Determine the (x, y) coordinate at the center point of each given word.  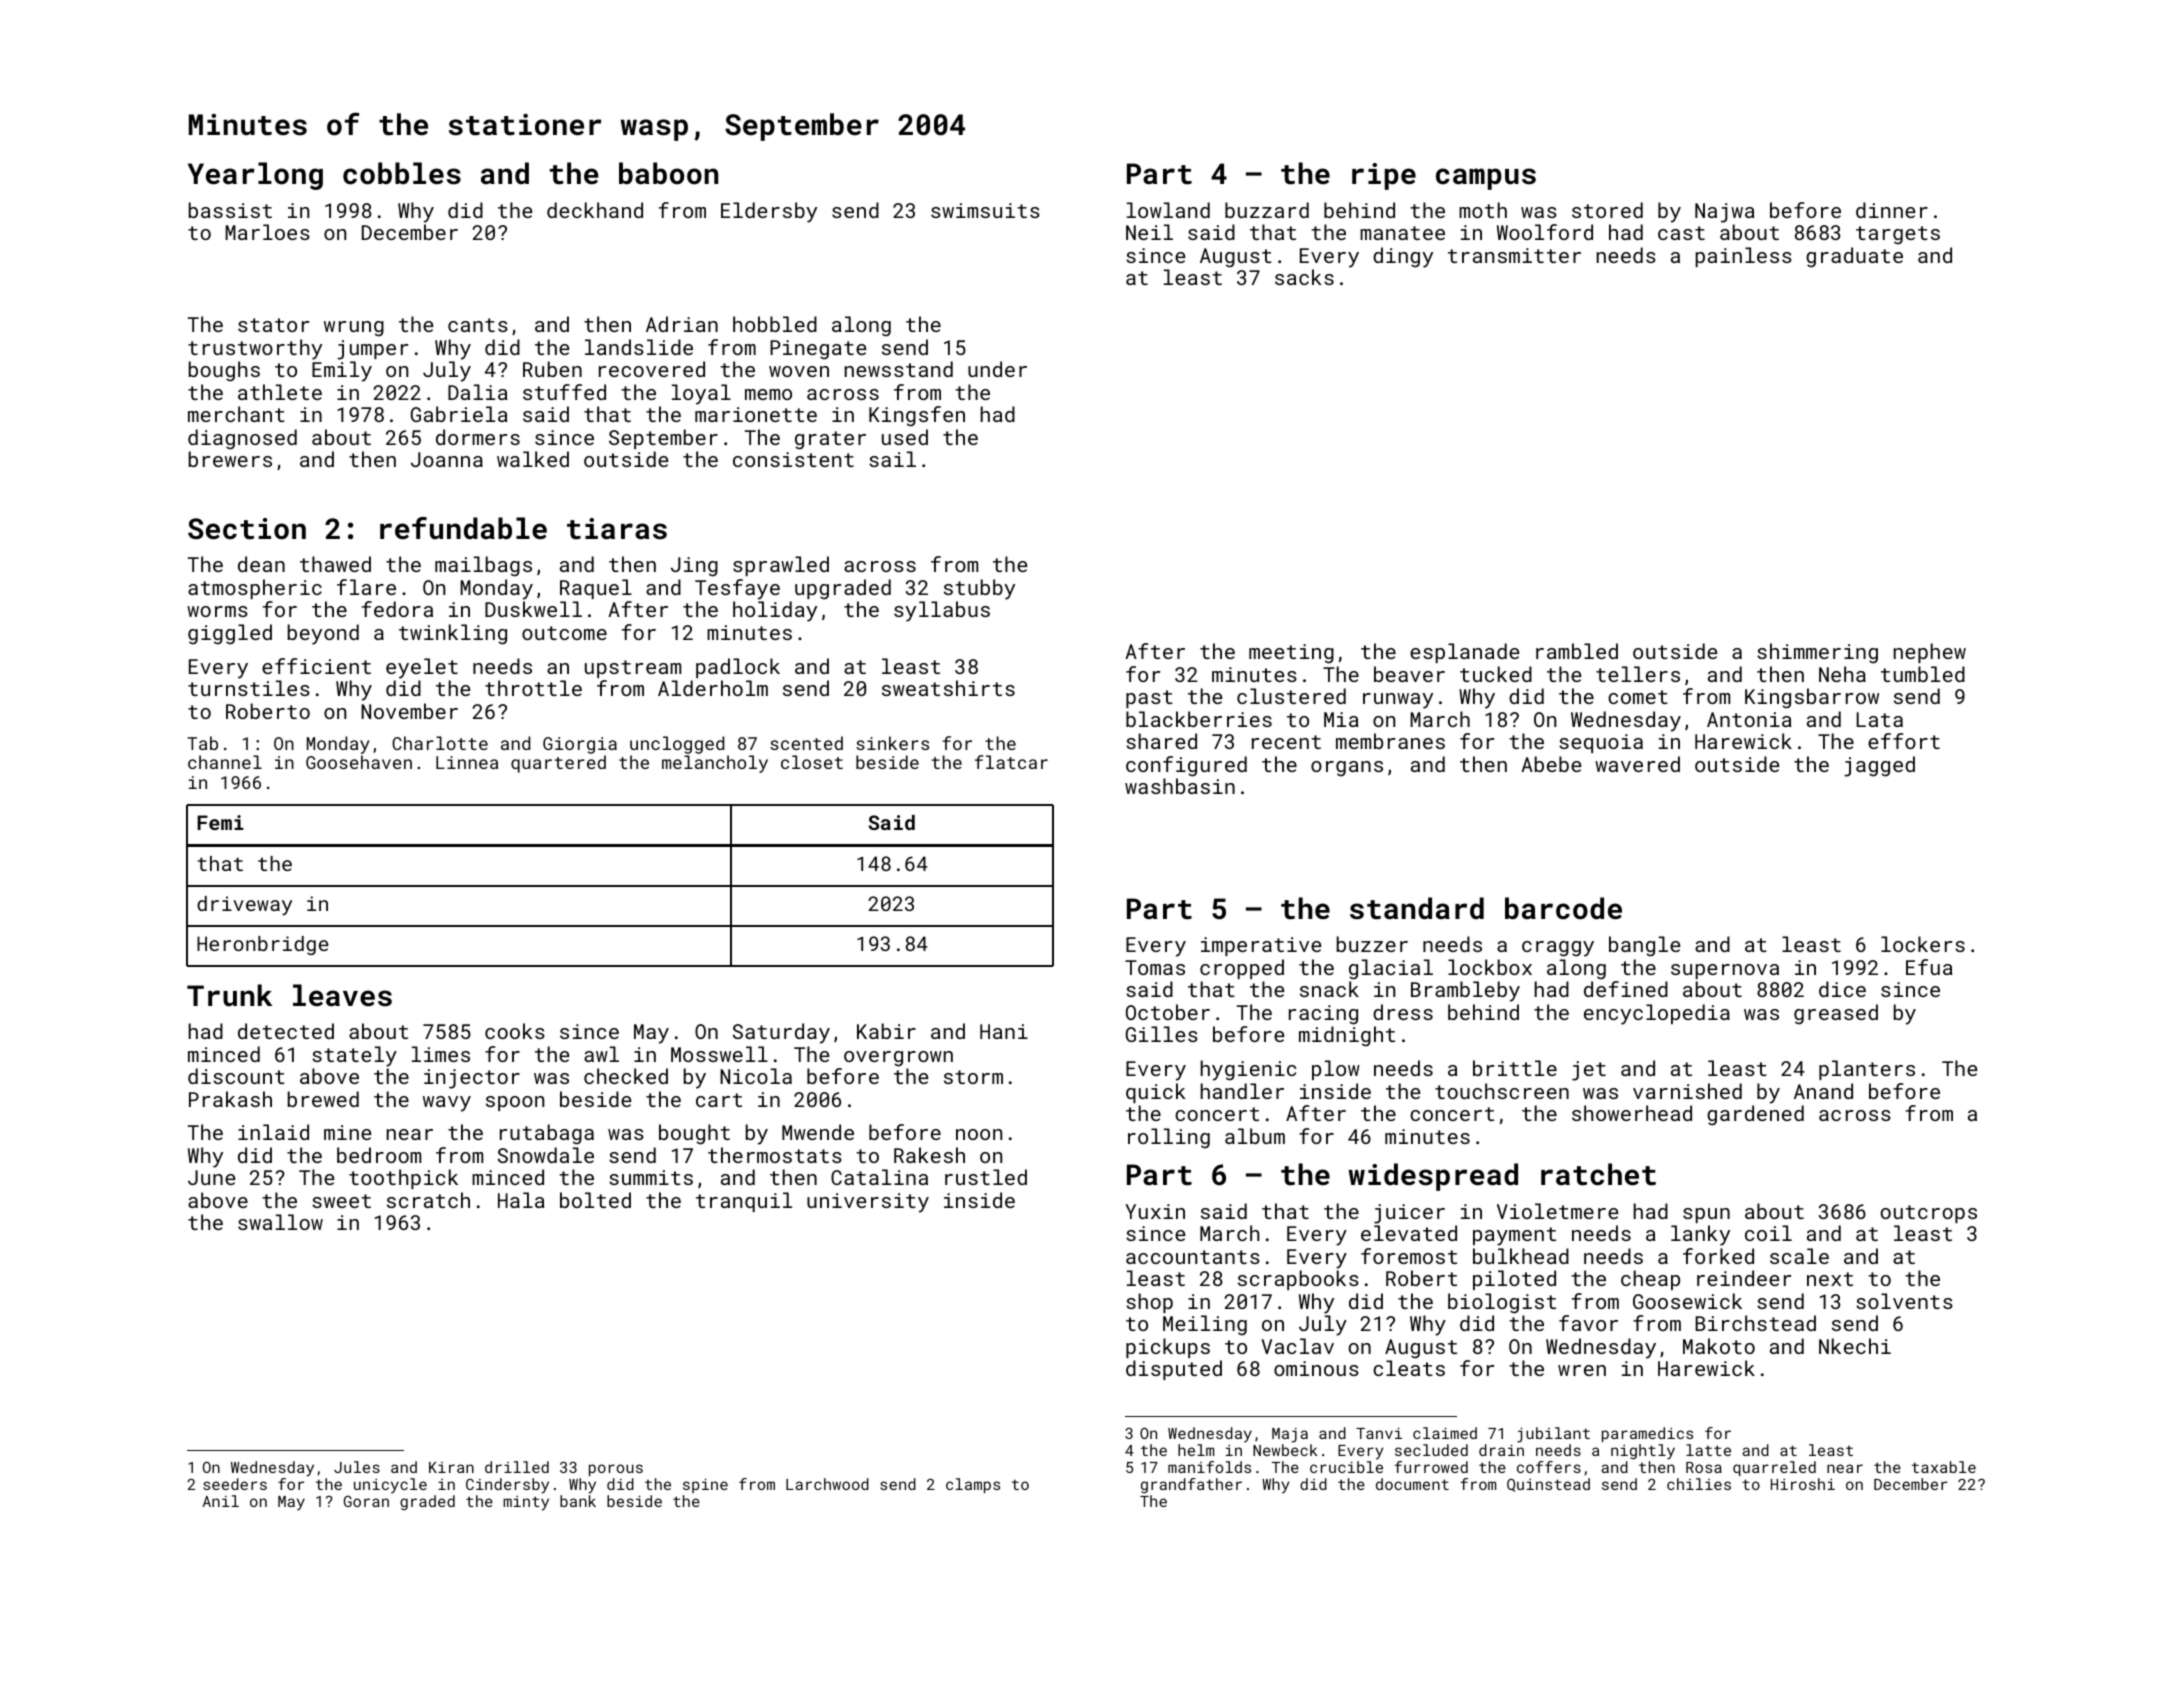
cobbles (402, 173)
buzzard (1267, 210)
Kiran (451, 1467)
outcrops (1928, 1214)
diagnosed (242, 439)
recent (1286, 742)
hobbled (775, 324)
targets (1898, 235)
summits (651, 1177)
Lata (1880, 719)
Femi (220, 822)
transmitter (1514, 255)
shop (1149, 1303)
